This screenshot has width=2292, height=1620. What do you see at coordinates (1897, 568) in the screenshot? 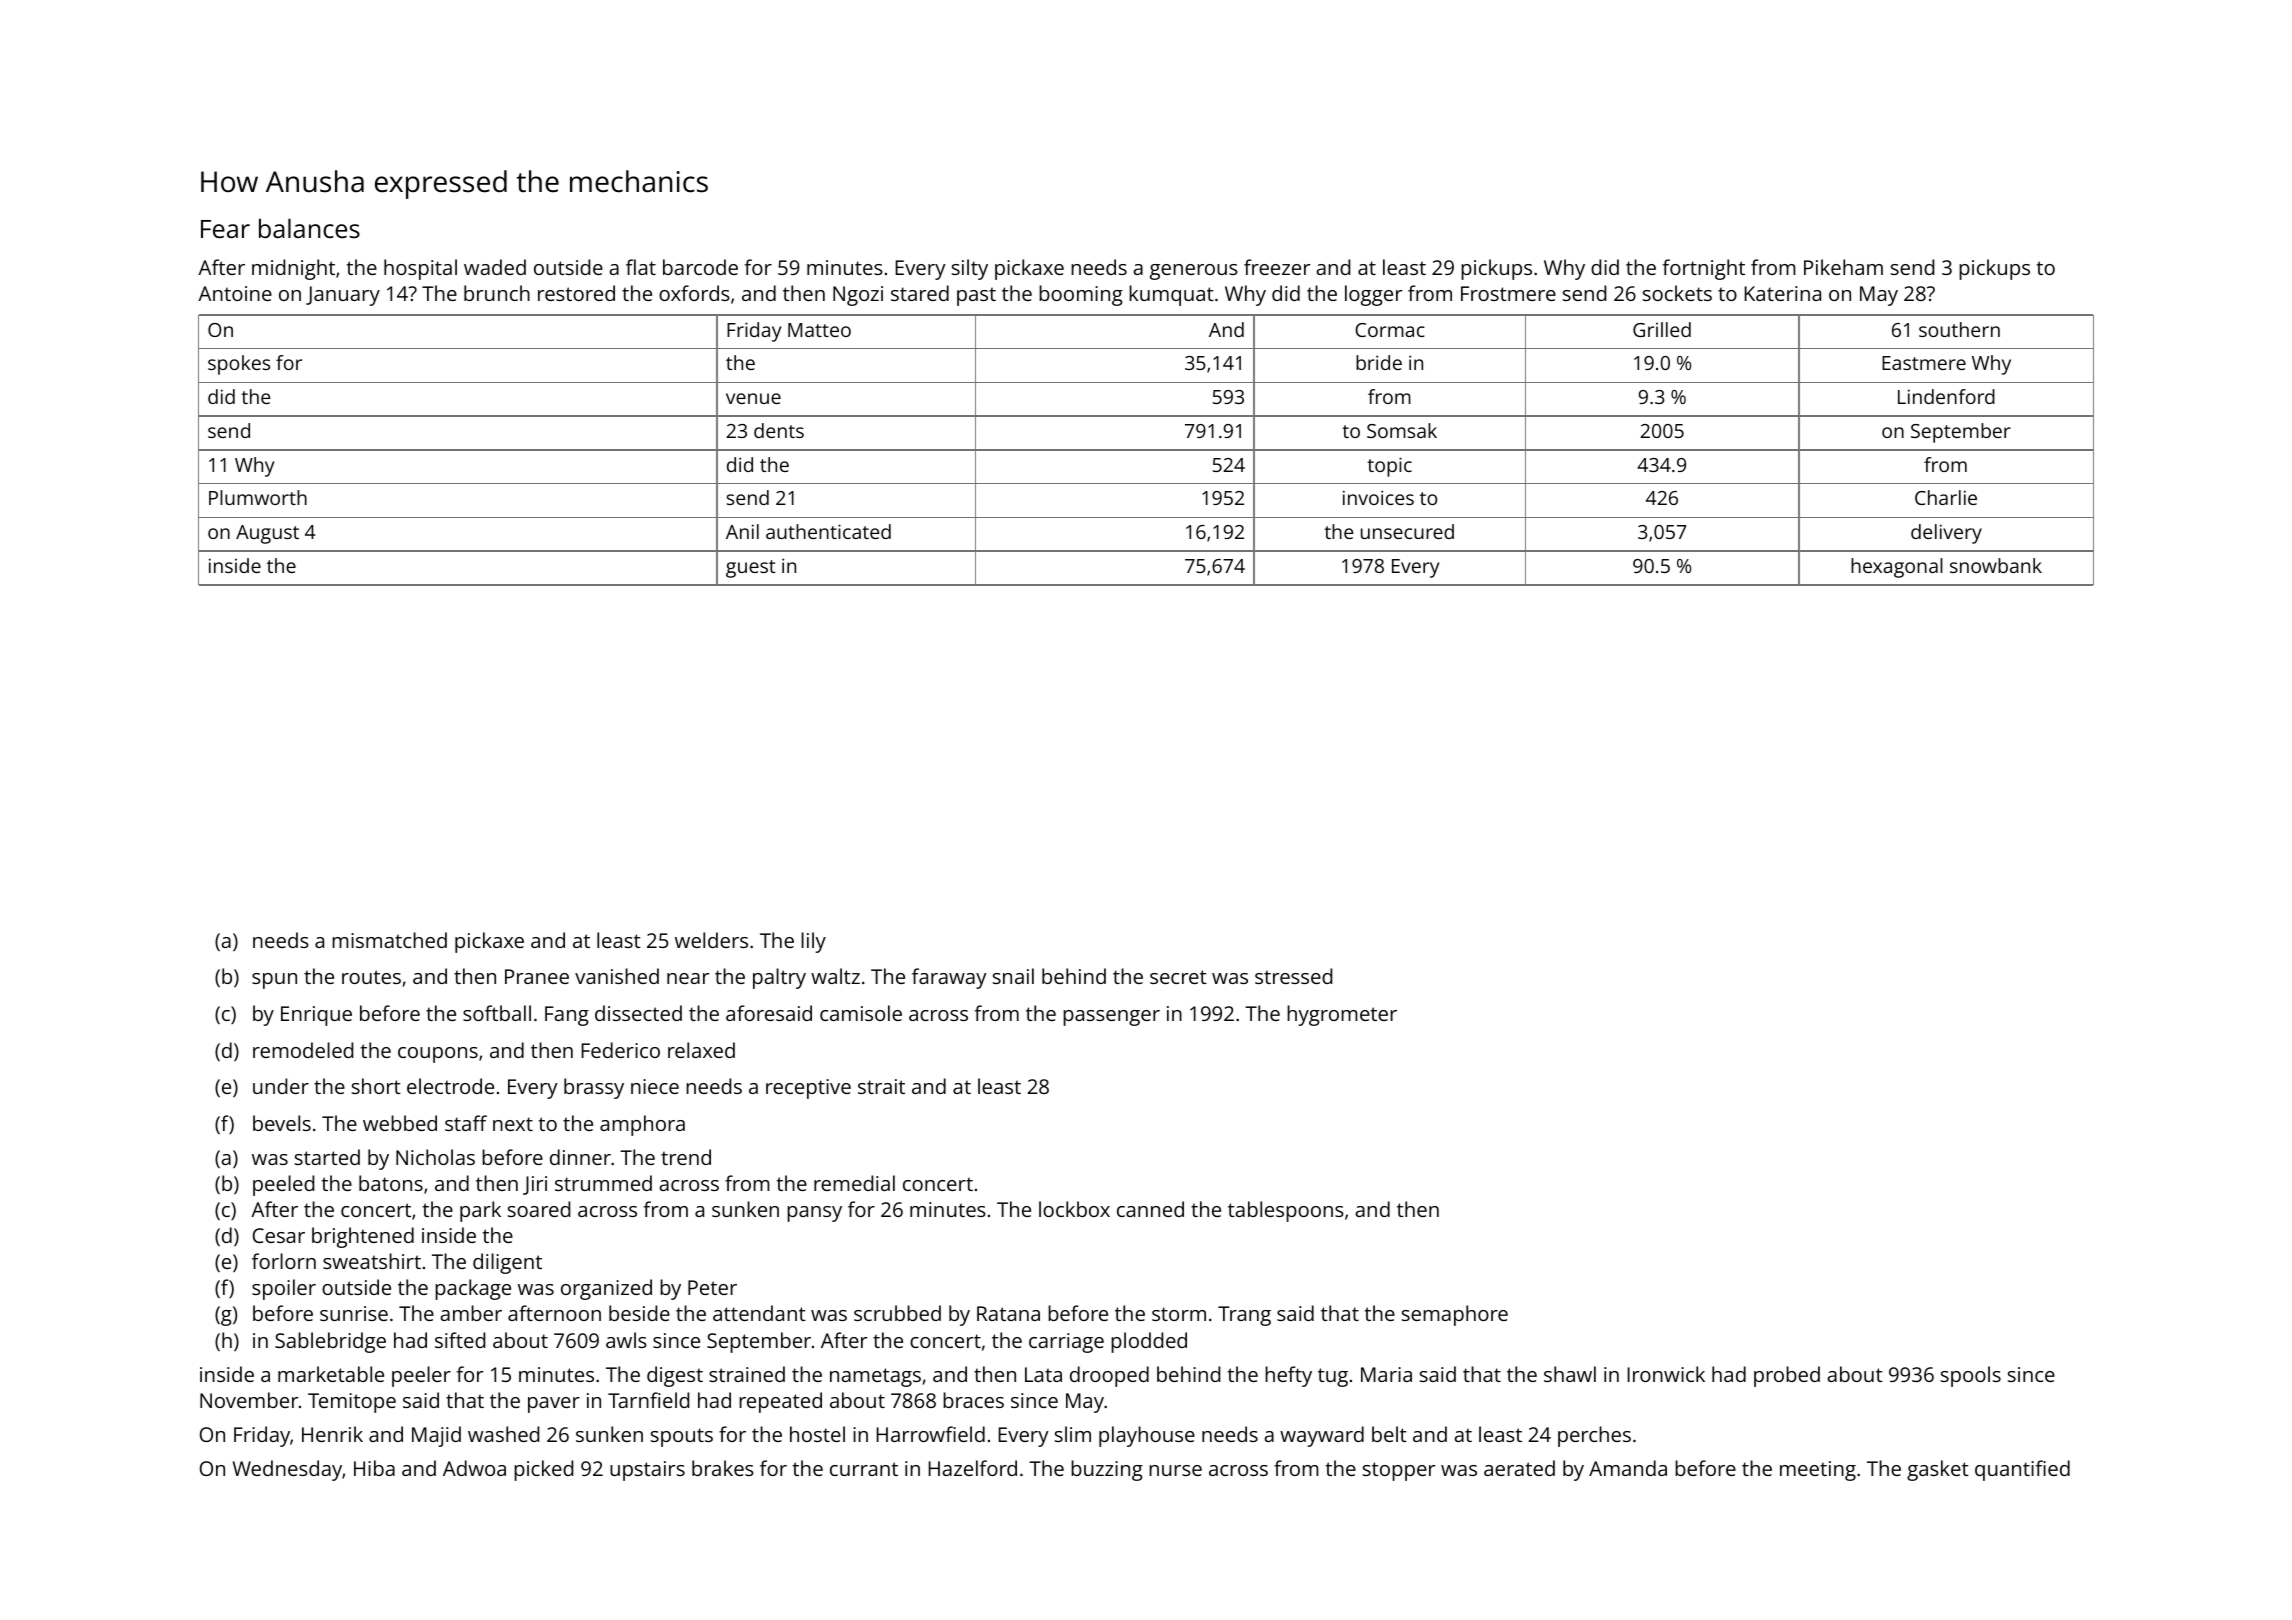
I see `hexagonal` at bounding box center [1897, 568].
